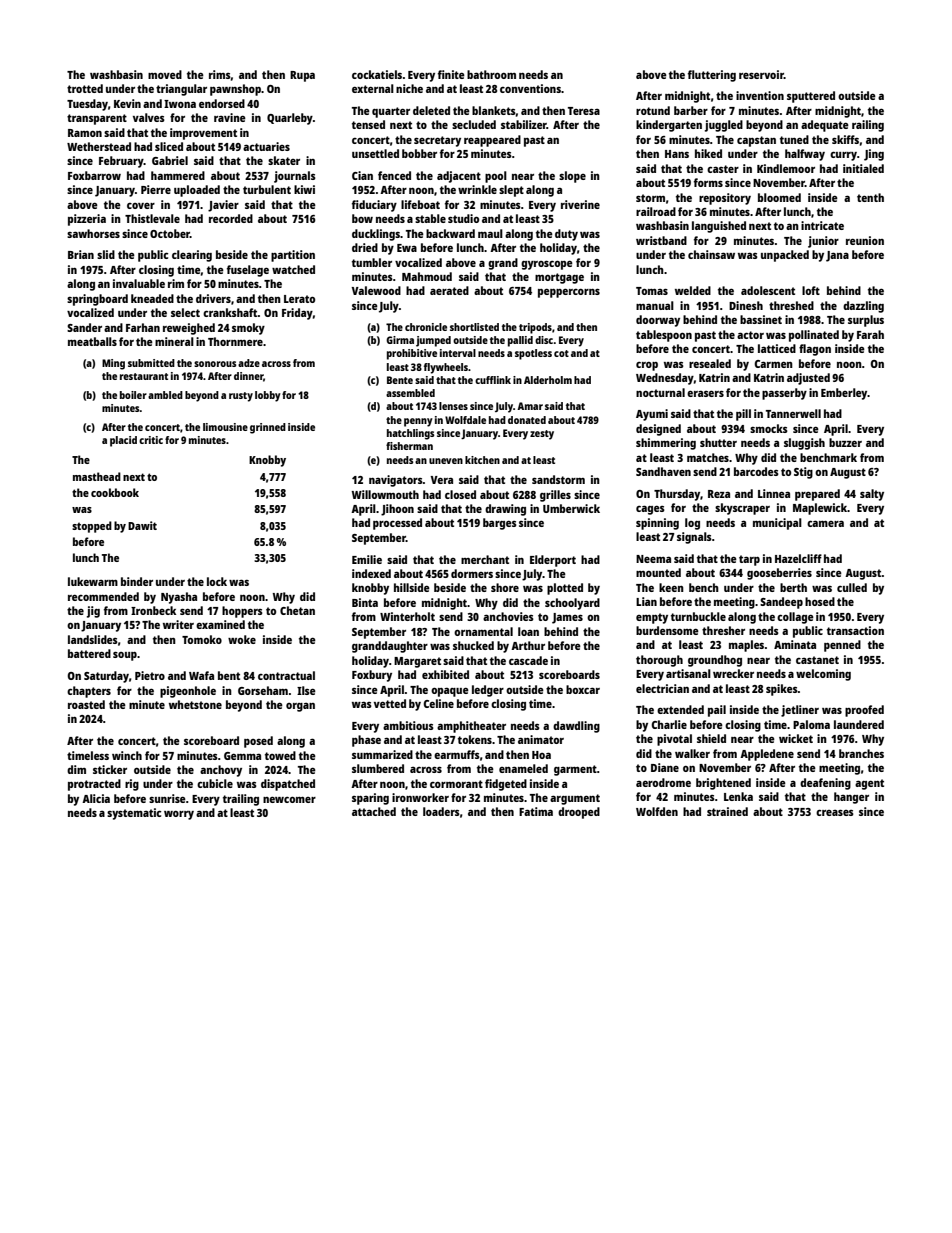 Image resolution: width=952 pixels, height=1233 pixels. Describe the element at coordinates (874, 155) in the page. I see `Jing` at that location.
